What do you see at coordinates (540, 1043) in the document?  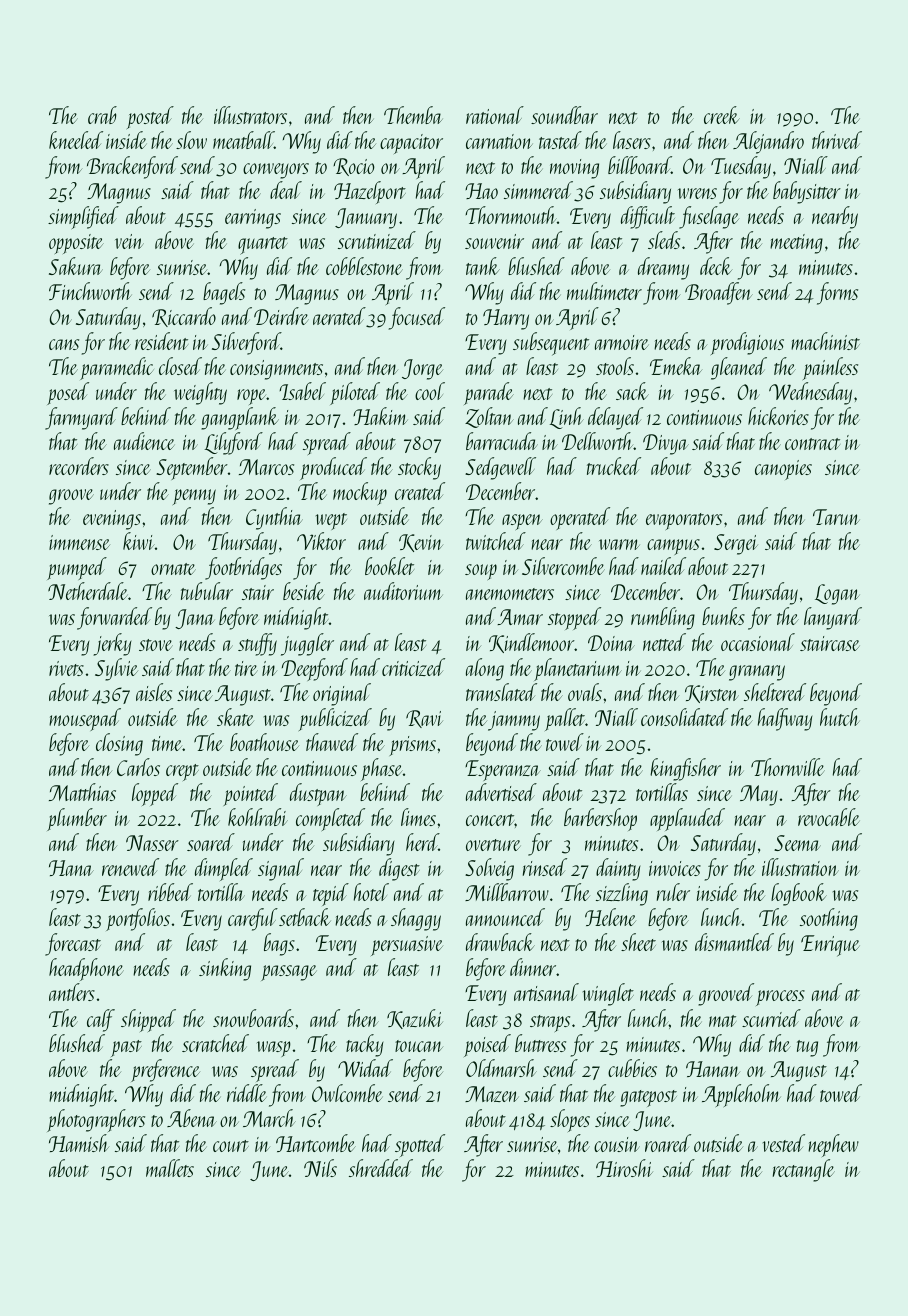 I see `buttress` at bounding box center [540, 1043].
